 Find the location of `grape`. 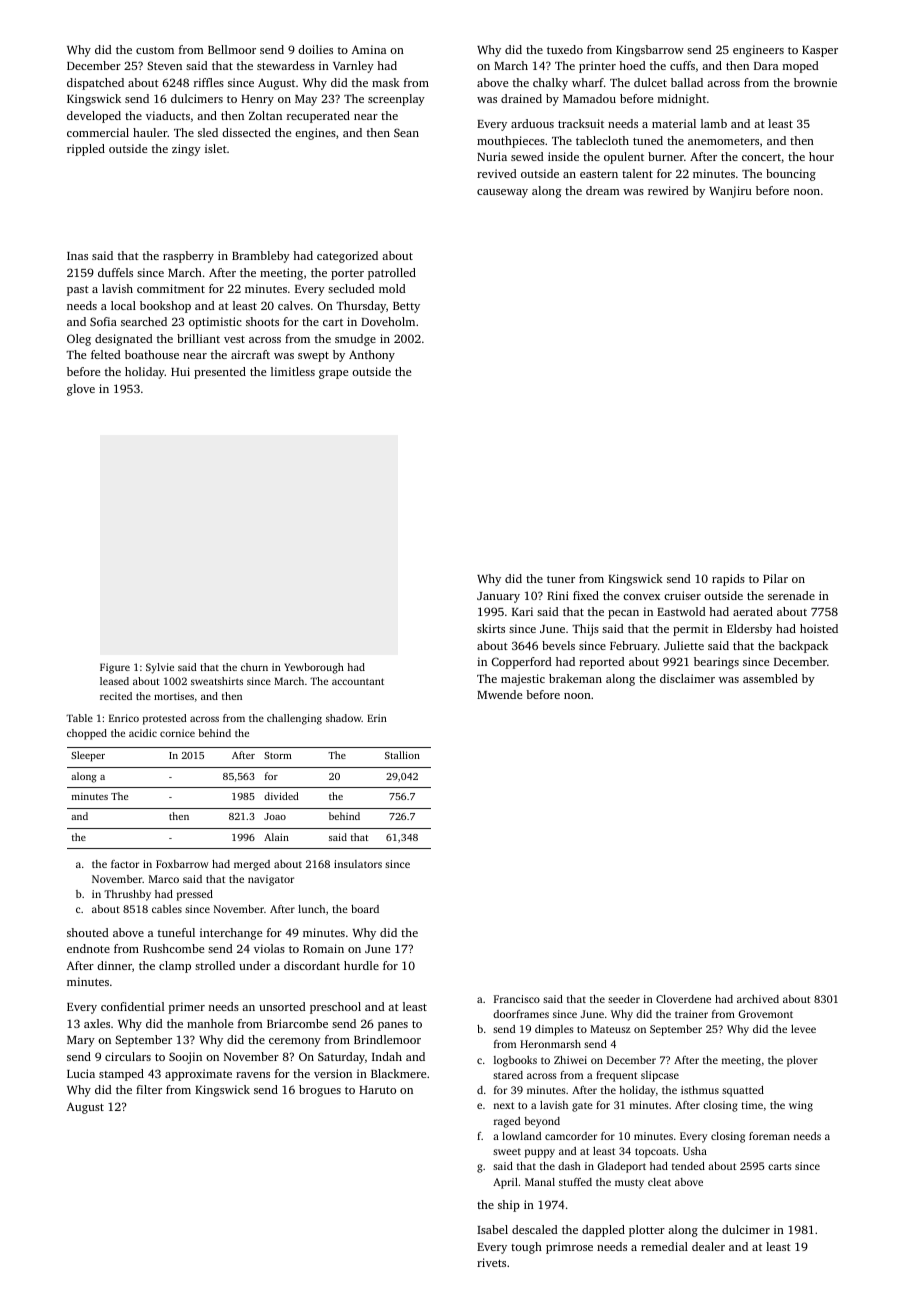

grape is located at coordinates (333, 374).
